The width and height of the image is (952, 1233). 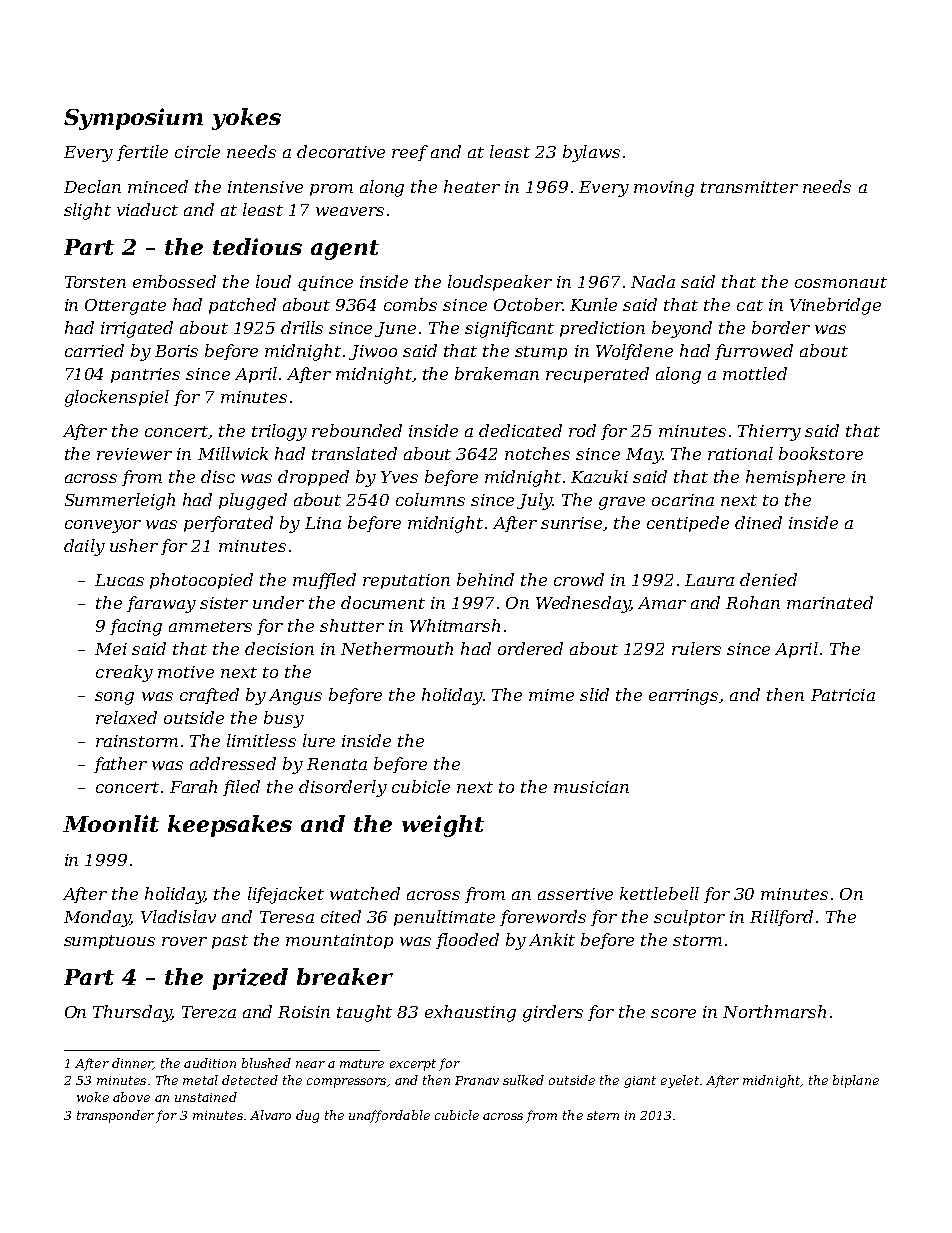 What do you see at coordinates (186, 672) in the image?
I see `motive` at bounding box center [186, 672].
